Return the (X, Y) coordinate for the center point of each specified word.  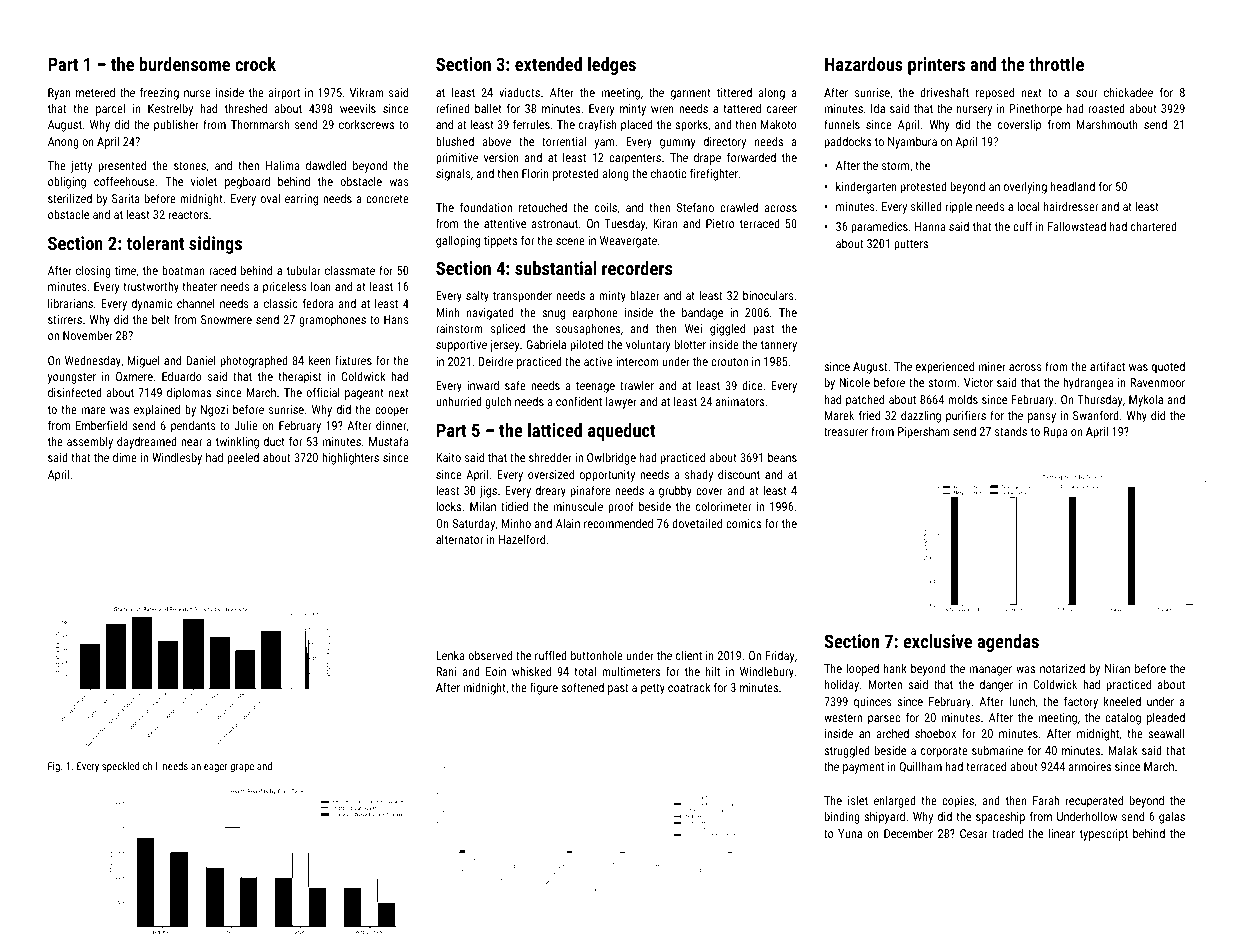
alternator (459, 539)
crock (255, 64)
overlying (1025, 188)
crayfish (598, 125)
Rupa (1055, 433)
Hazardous (864, 64)
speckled (120, 767)
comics (743, 523)
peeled (243, 459)
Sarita (126, 198)
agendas (1008, 643)
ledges (612, 66)
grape (242, 768)
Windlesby (177, 458)
